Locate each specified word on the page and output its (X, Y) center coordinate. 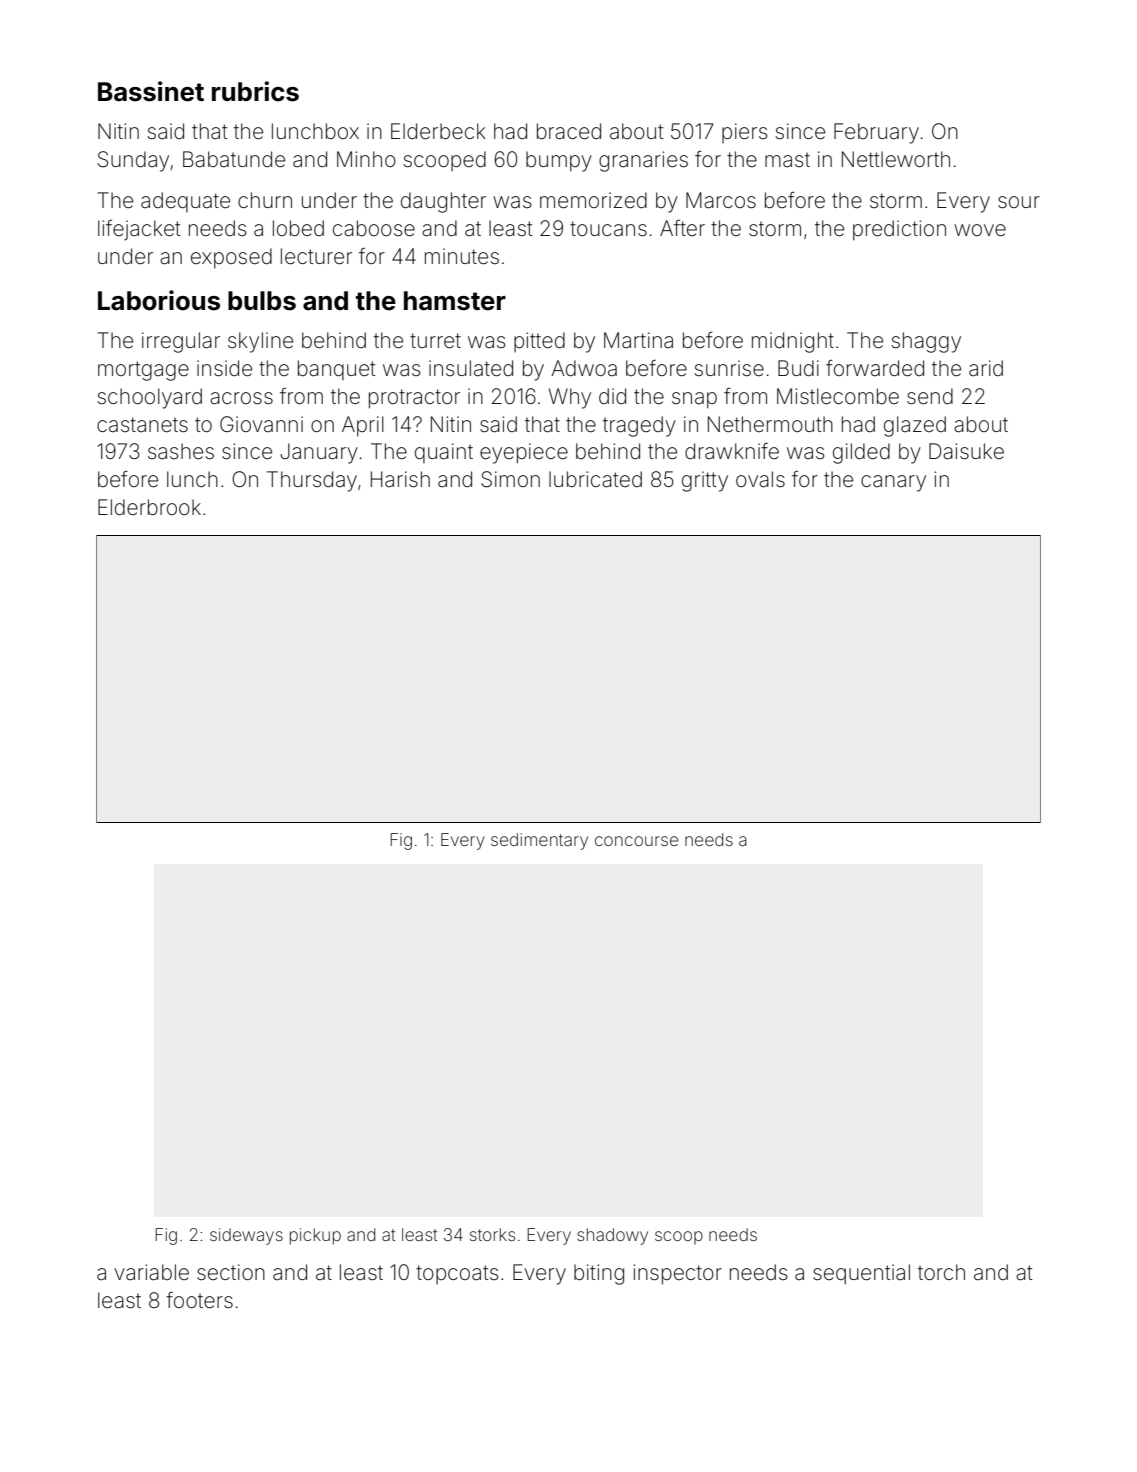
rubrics (255, 91)
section (231, 1272)
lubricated (595, 479)
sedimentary (539, 841)
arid (986, 368)
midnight (793, 342)
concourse (636, 841)
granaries (643, 161)
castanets (142, 425)
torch (941, 1272)
